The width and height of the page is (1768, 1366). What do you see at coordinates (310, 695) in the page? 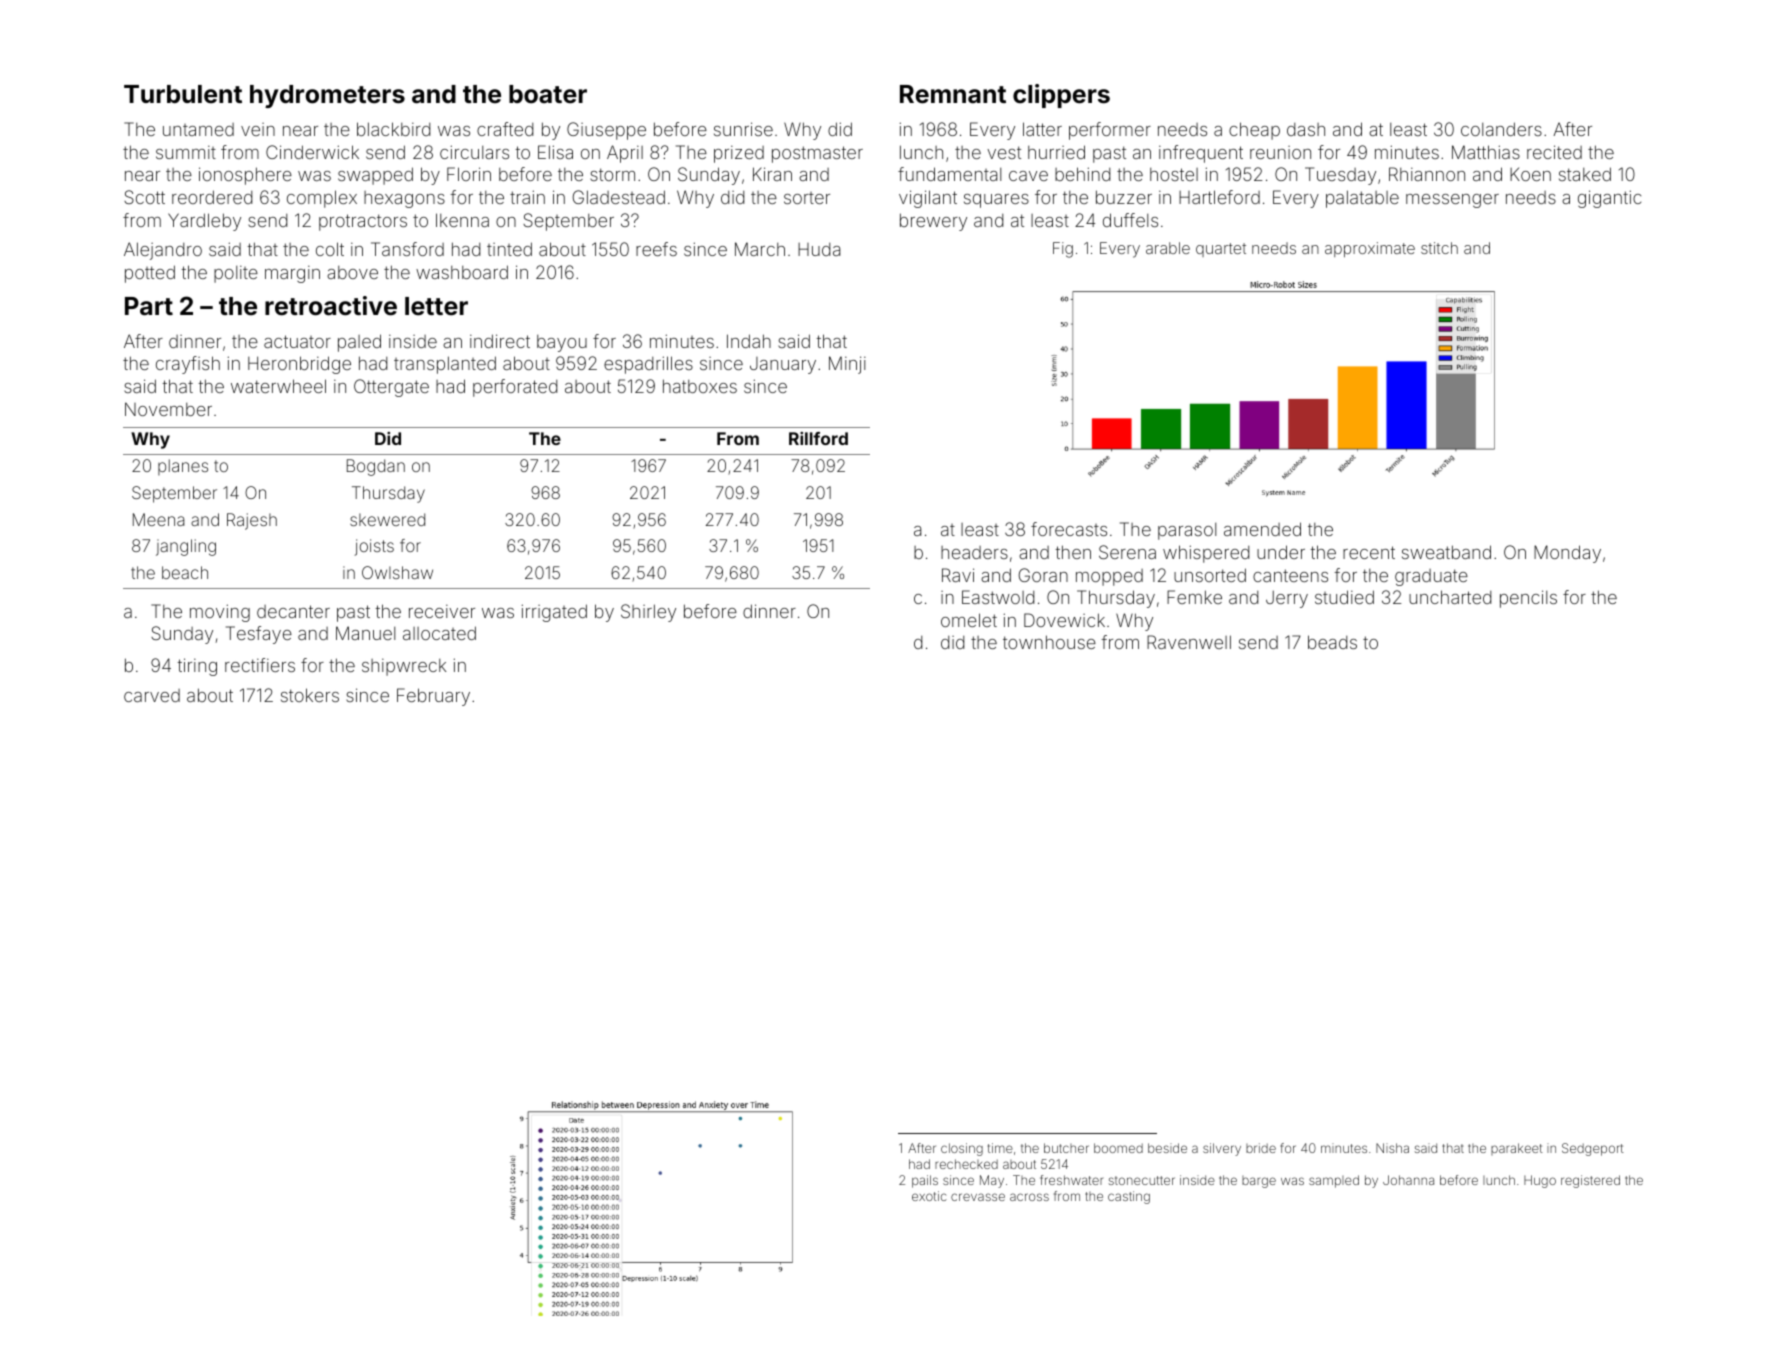
I see `stokers` at bounding box center [310, 695].
